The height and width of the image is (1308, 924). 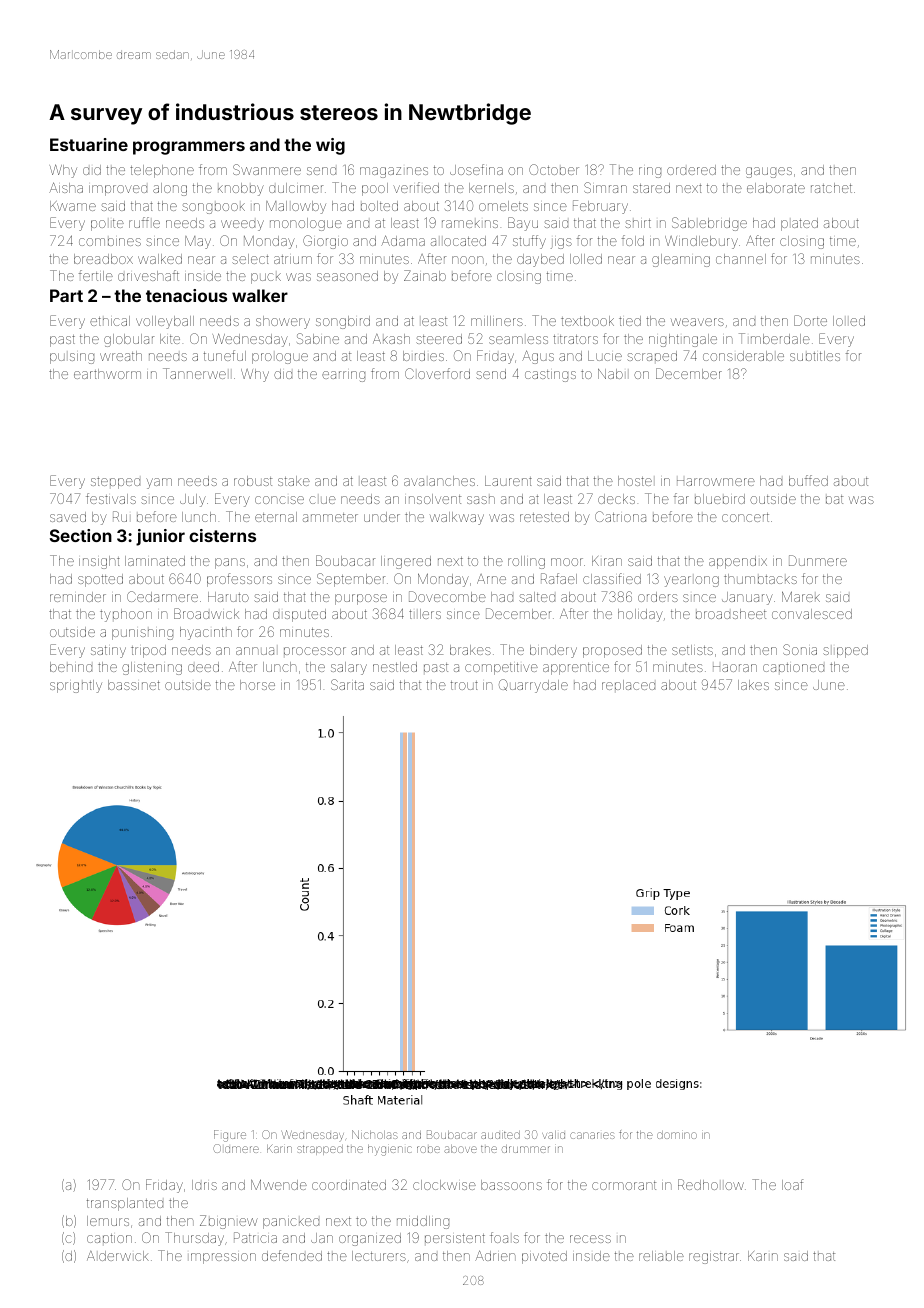 What do you see at coordinates (533, 686) in the image?
I see `Quarrydale` at bounding box center [533, 686].
